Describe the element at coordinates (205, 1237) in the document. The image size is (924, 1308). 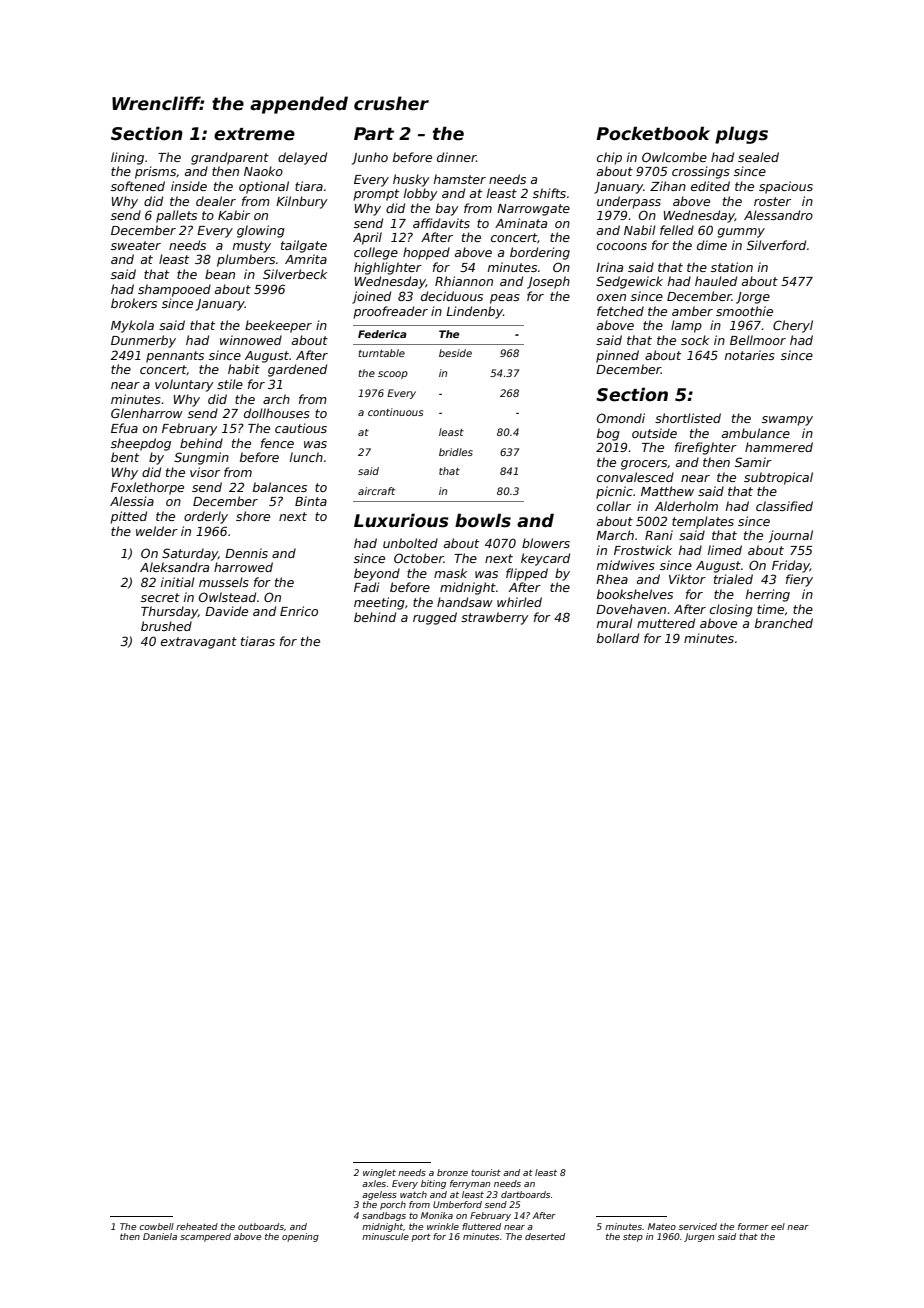
I see `scampered` at that location.
